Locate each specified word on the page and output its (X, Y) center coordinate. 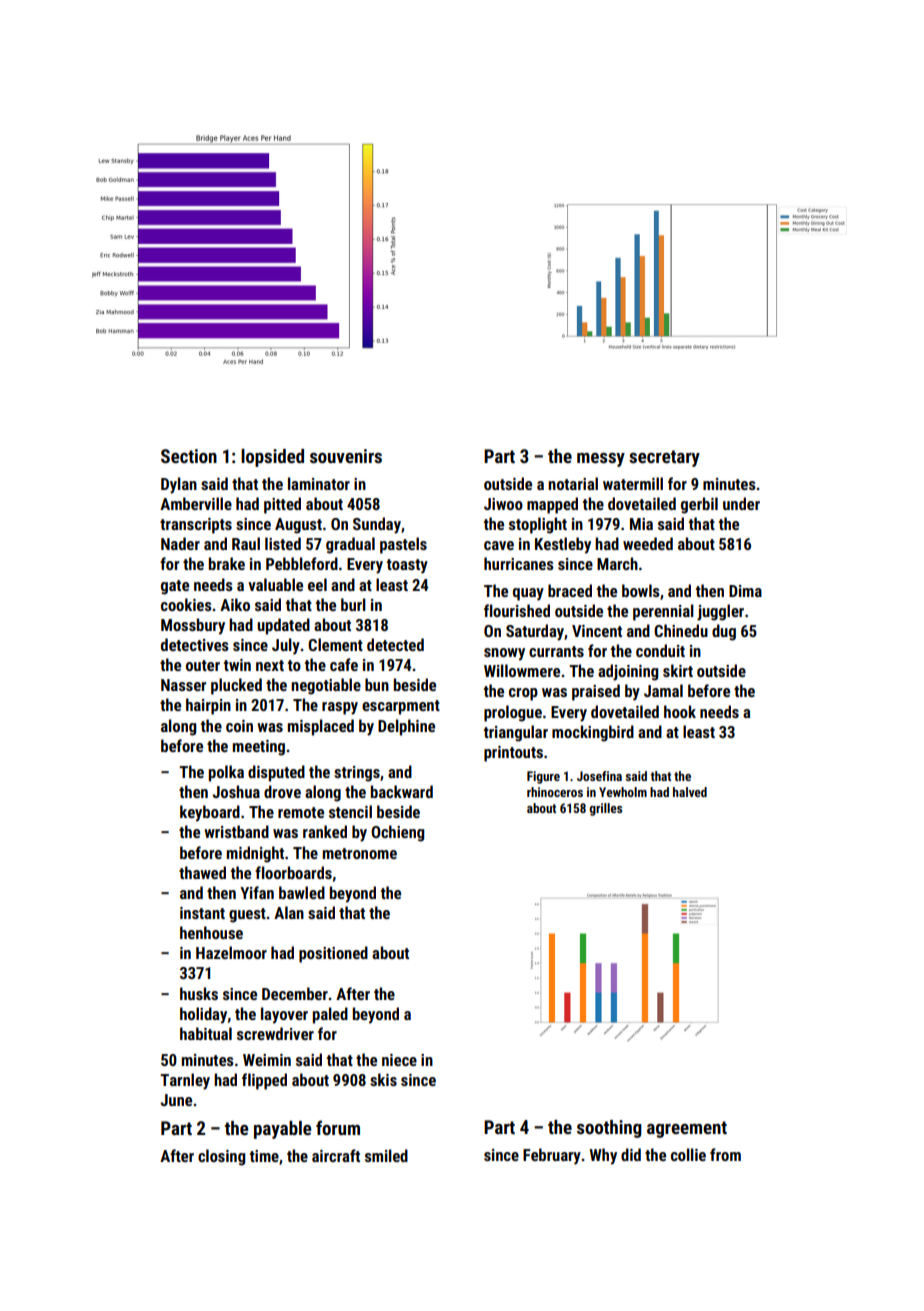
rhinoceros (555, 792)
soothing (609, 1129)
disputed (276, 773)
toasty (407, 566)
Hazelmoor (231, 952)
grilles (605, 809)
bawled (302, 892)
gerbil (699, 505)
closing (221, 1157)
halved (690, 792)
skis (383, 1079)
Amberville (196, 503)
